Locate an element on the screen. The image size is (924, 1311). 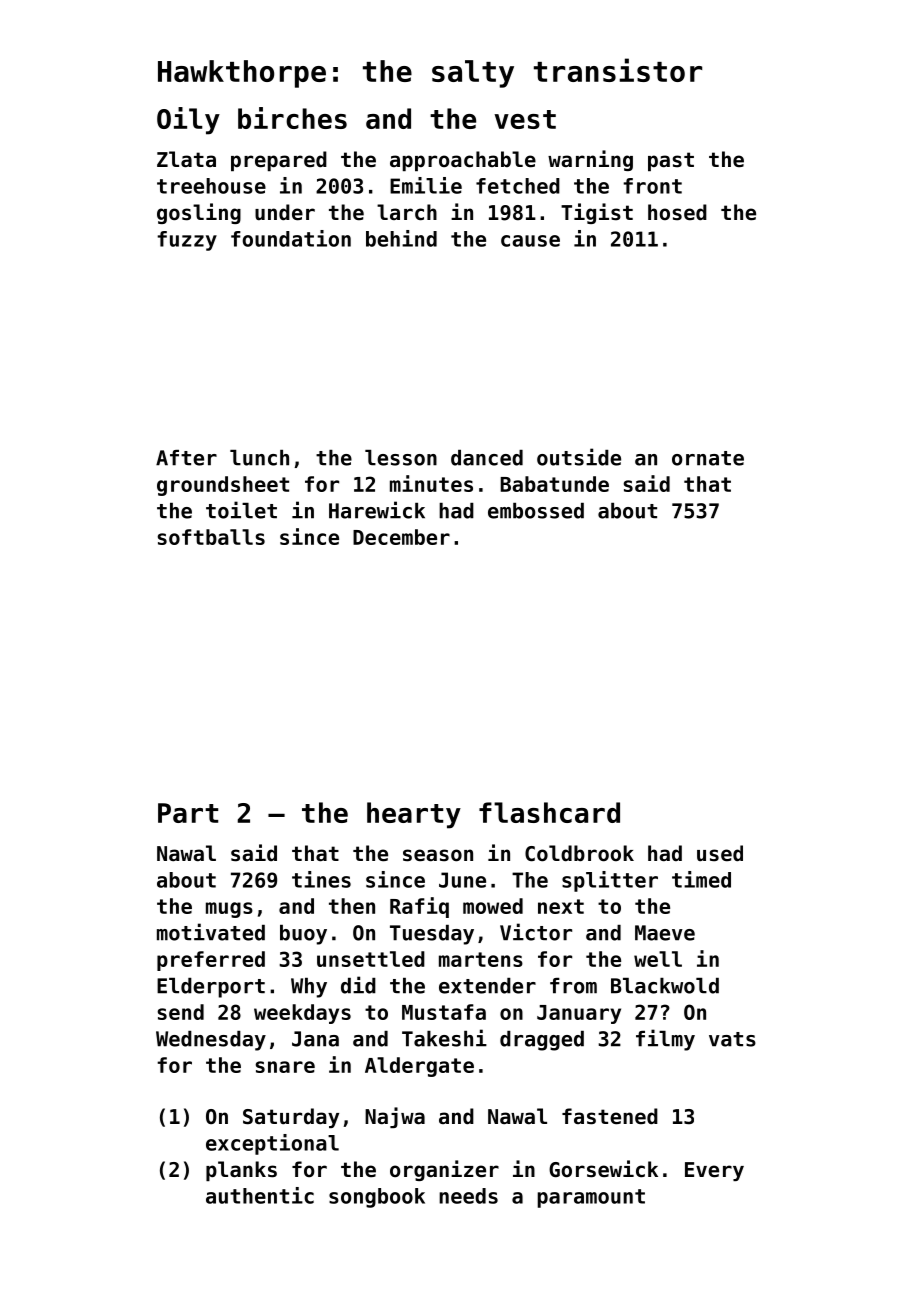
Gorsewick is located at coordinates (603, 1169).
